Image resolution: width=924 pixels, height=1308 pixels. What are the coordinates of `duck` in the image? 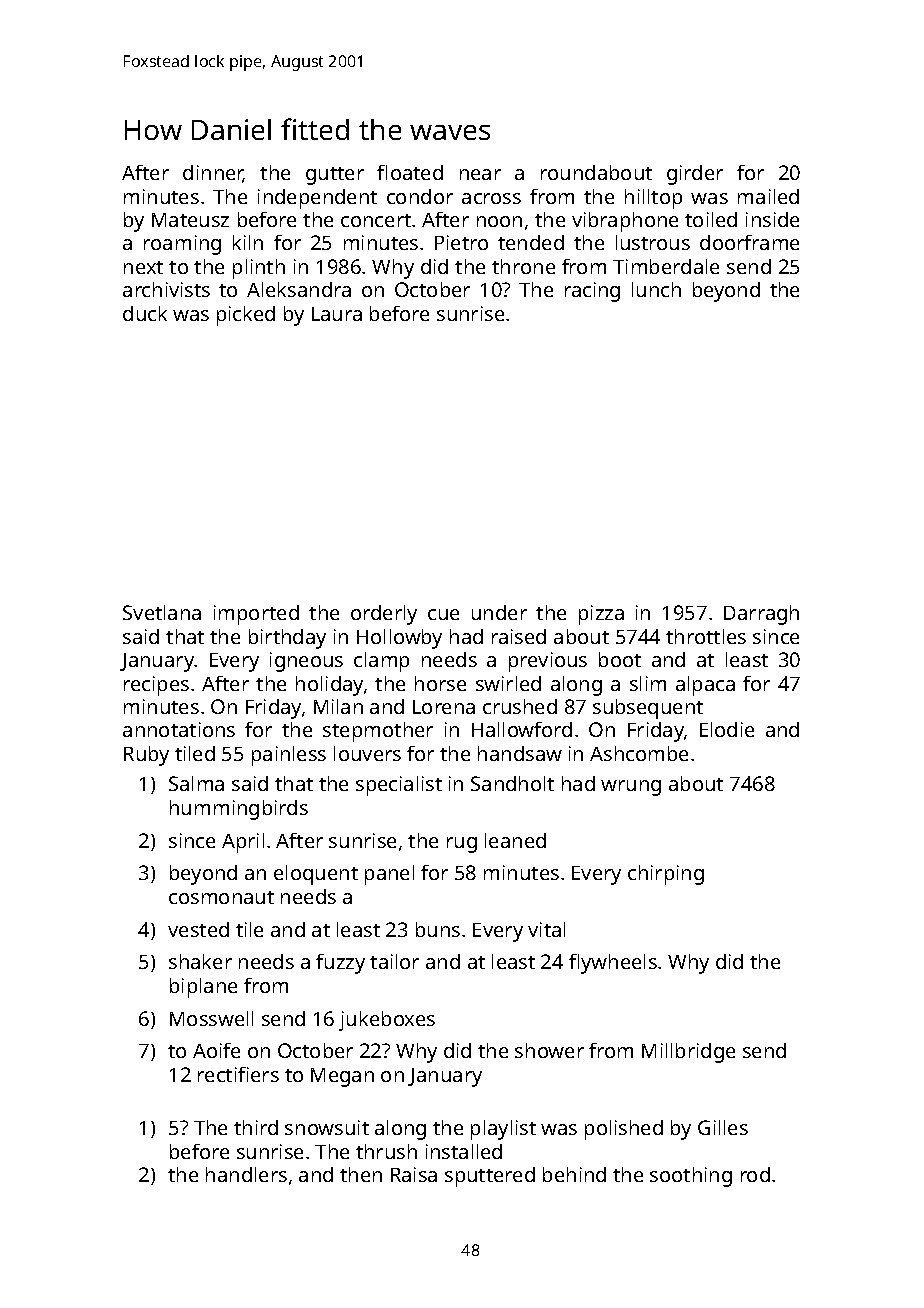 It's located at (145, 313).
